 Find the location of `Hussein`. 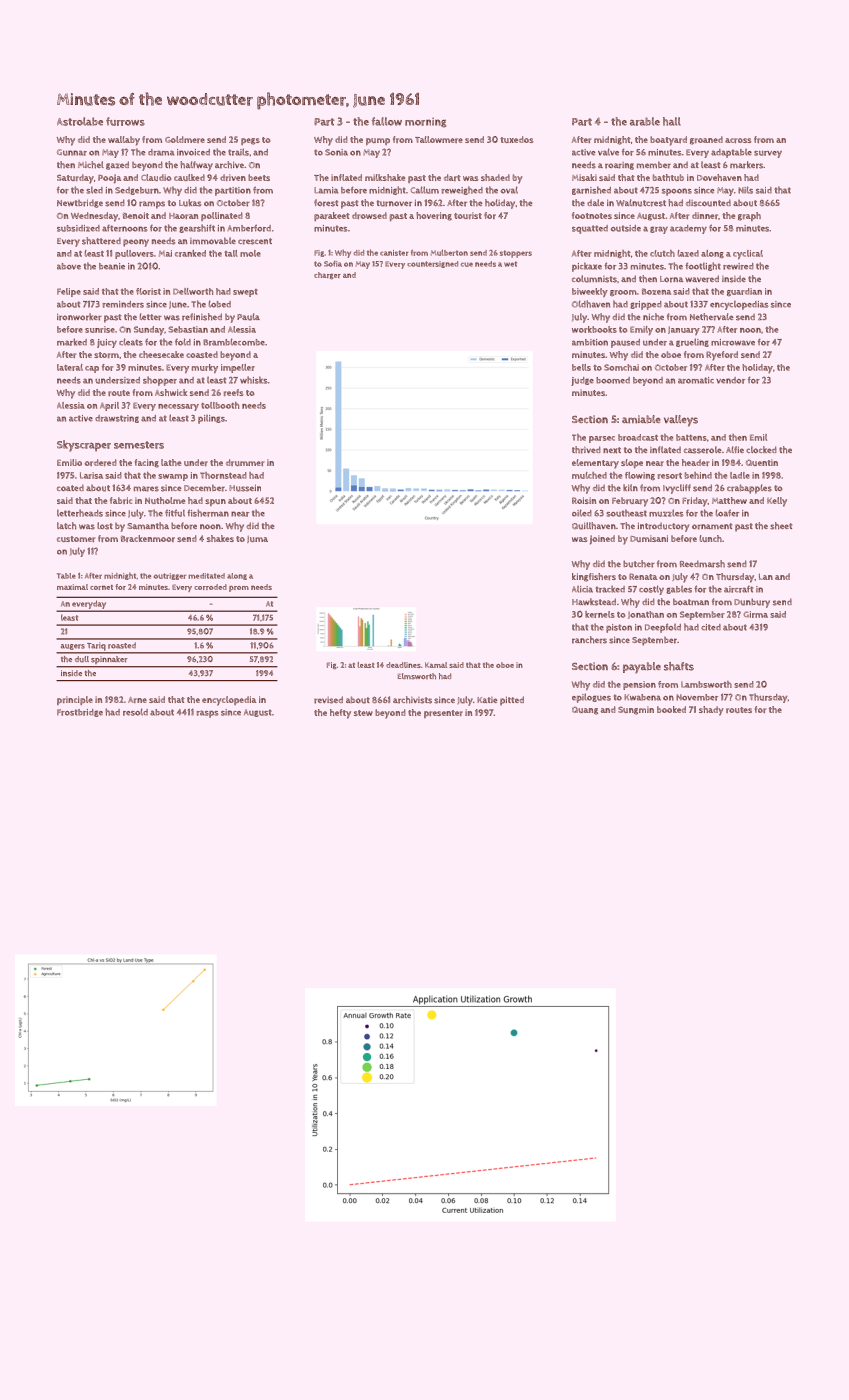

Hussein is located at coordinates (245, 488).
